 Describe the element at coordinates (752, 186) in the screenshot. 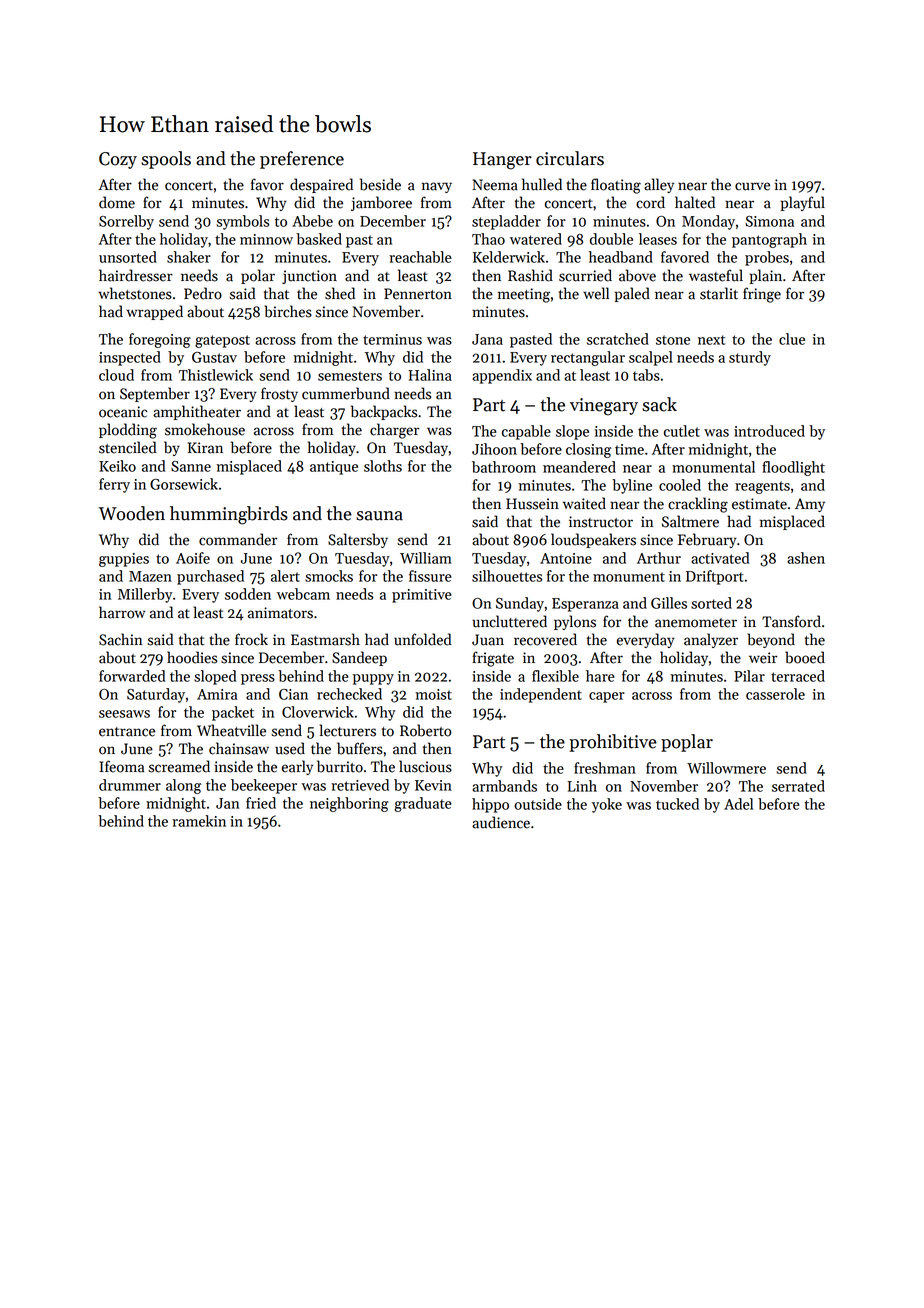

I see `curve` at that location.
